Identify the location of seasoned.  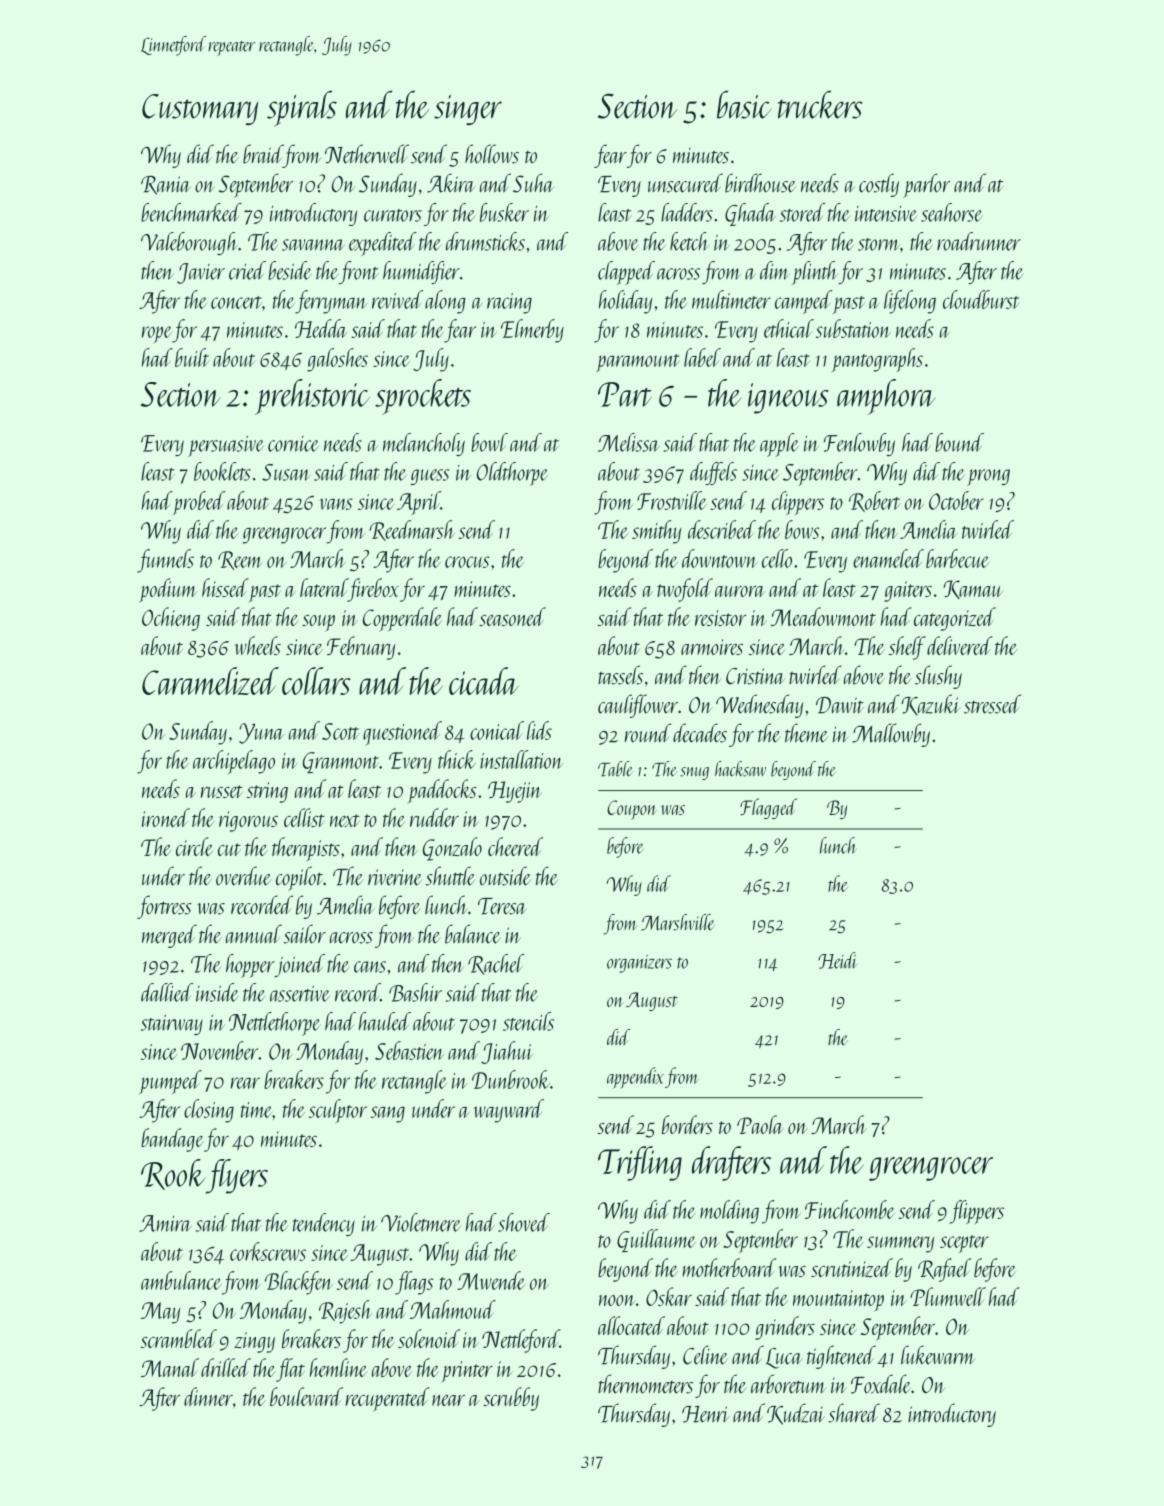
(512, 616).
